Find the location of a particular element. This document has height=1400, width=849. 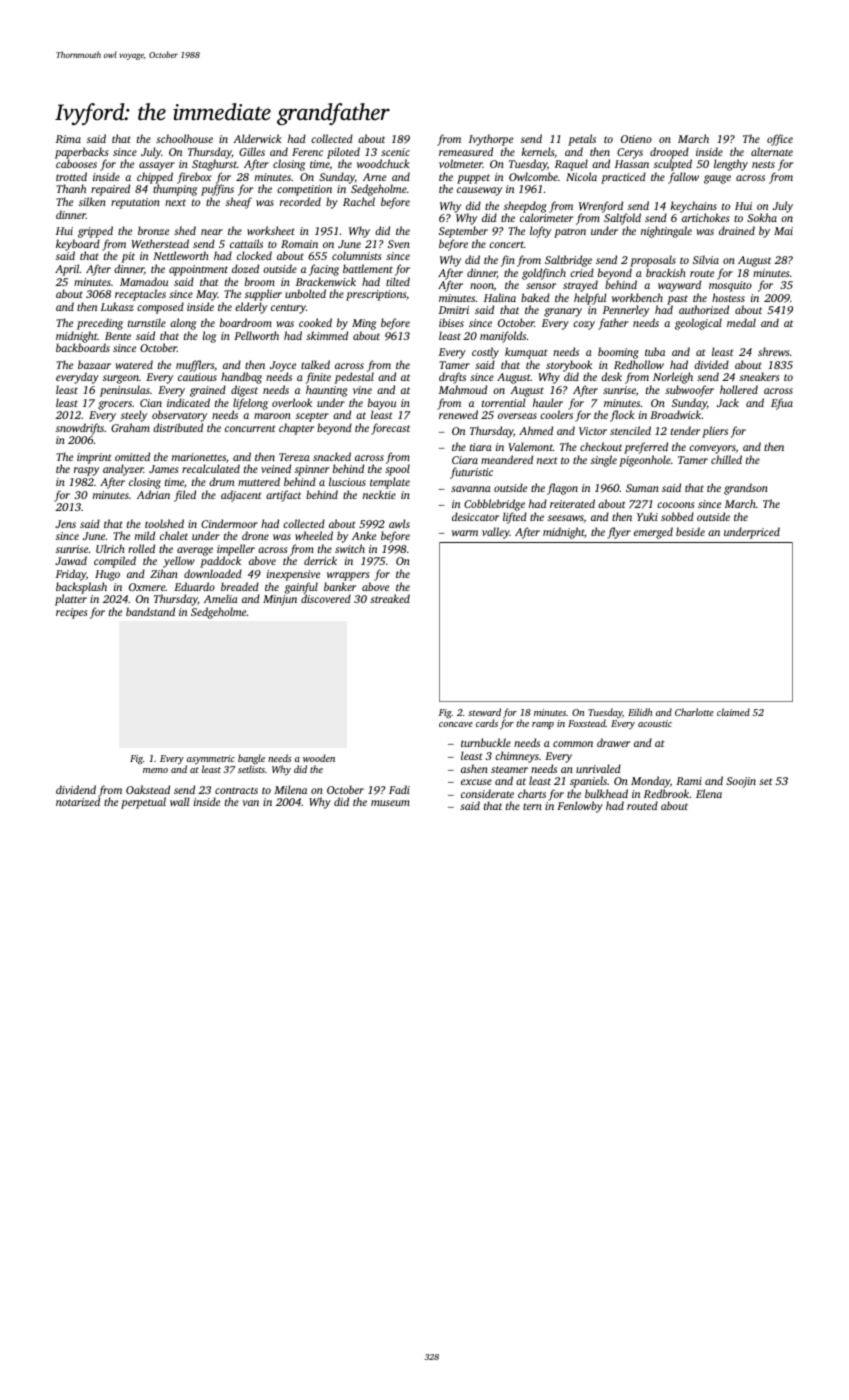

Efua is located at coordinates (782, 404).
